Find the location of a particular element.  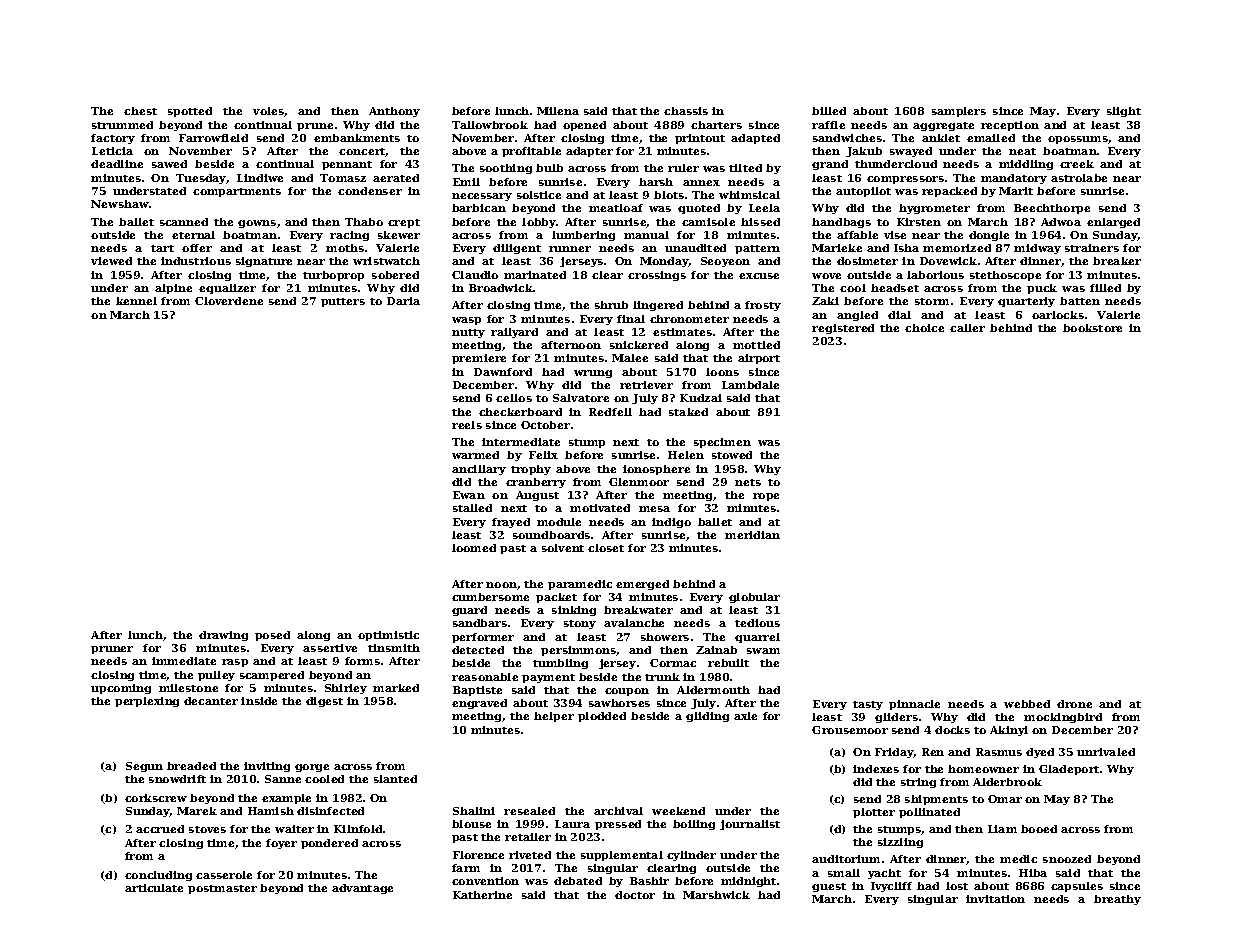

bookstore is located at coordinates (1092, 328).
